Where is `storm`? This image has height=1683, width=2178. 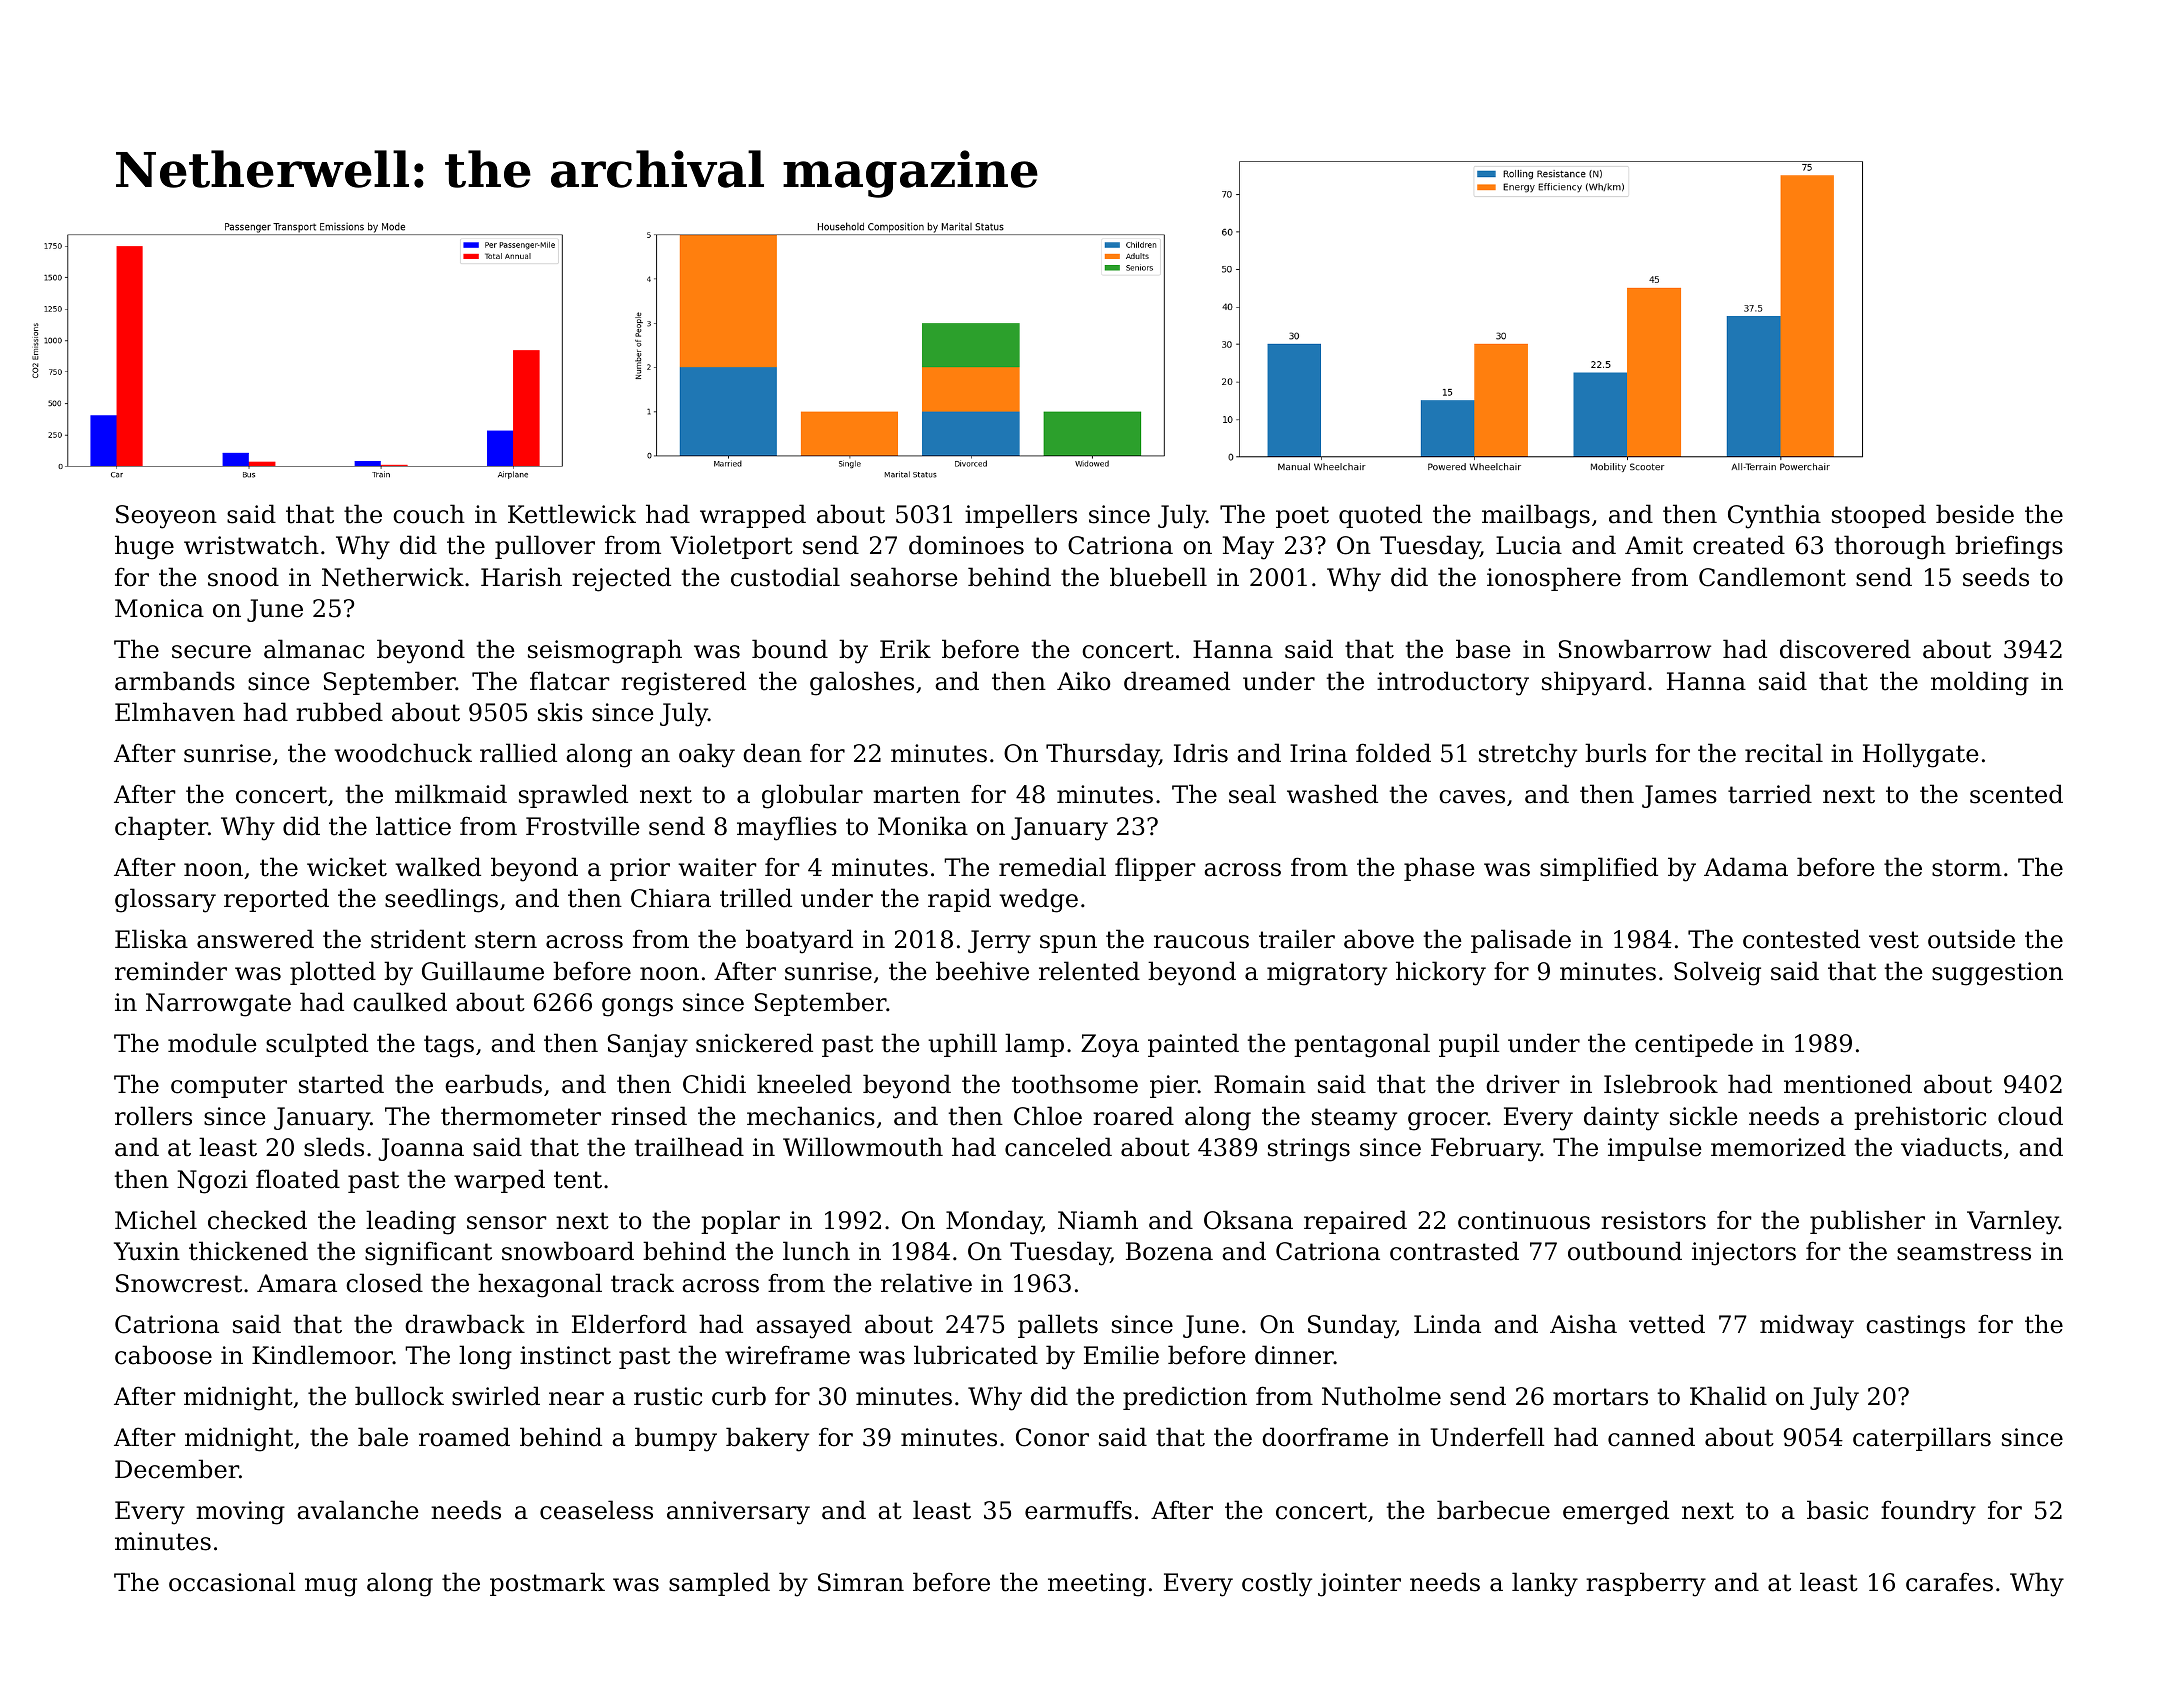
storm is located at coordinates (1967, 868).
